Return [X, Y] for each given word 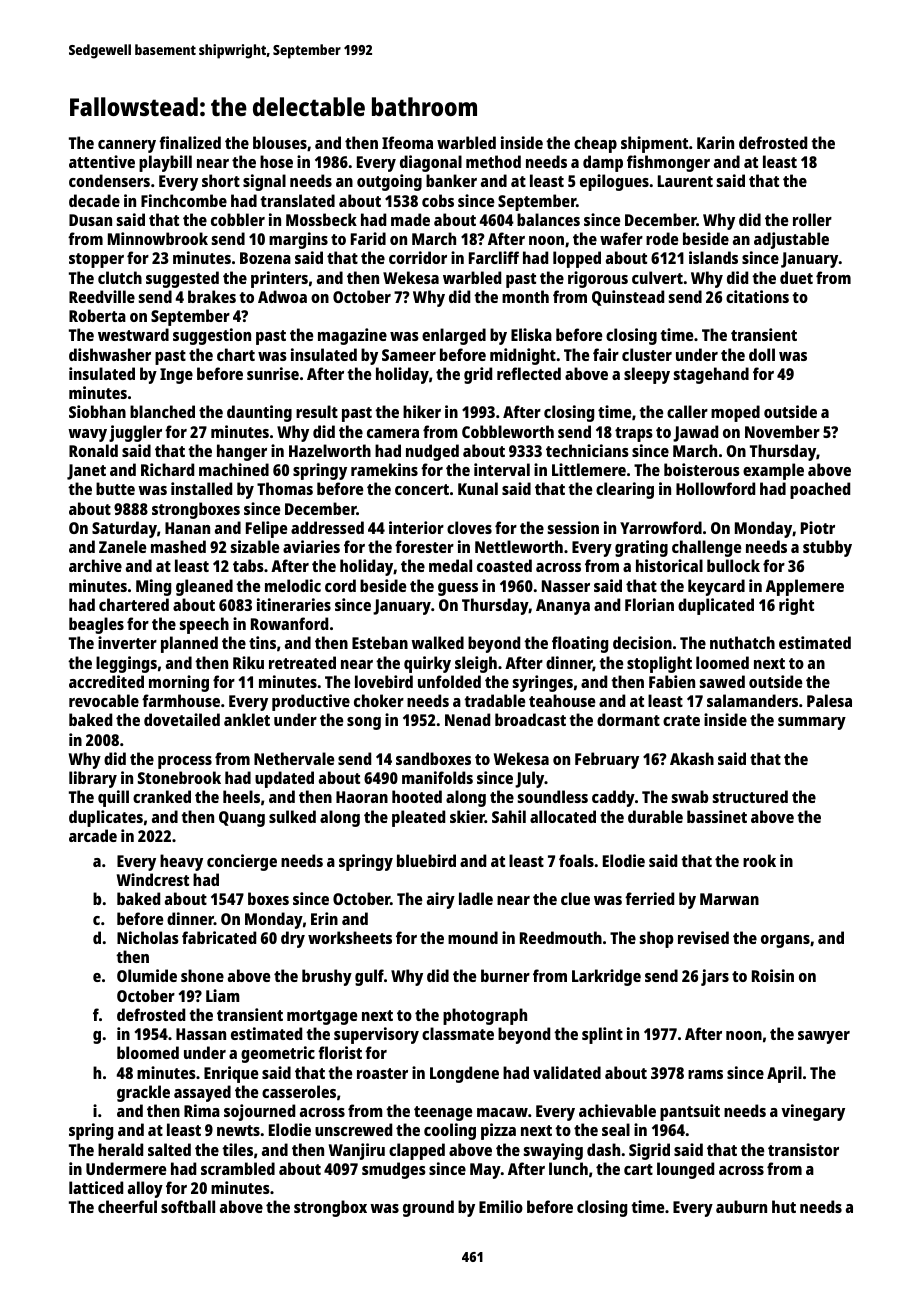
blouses [280, 142]
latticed [96, 1187]
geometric [278, 1054]
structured [750, 796]
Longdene [464, 1074]
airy [441, 900]
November [782, 431]
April [784, 1074]
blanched [162, 411]
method [493, 161]
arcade [93, 835]
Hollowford [715, 488]
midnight [523, 356]
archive [95, 565]
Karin [715, 142]
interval [502, 469]
